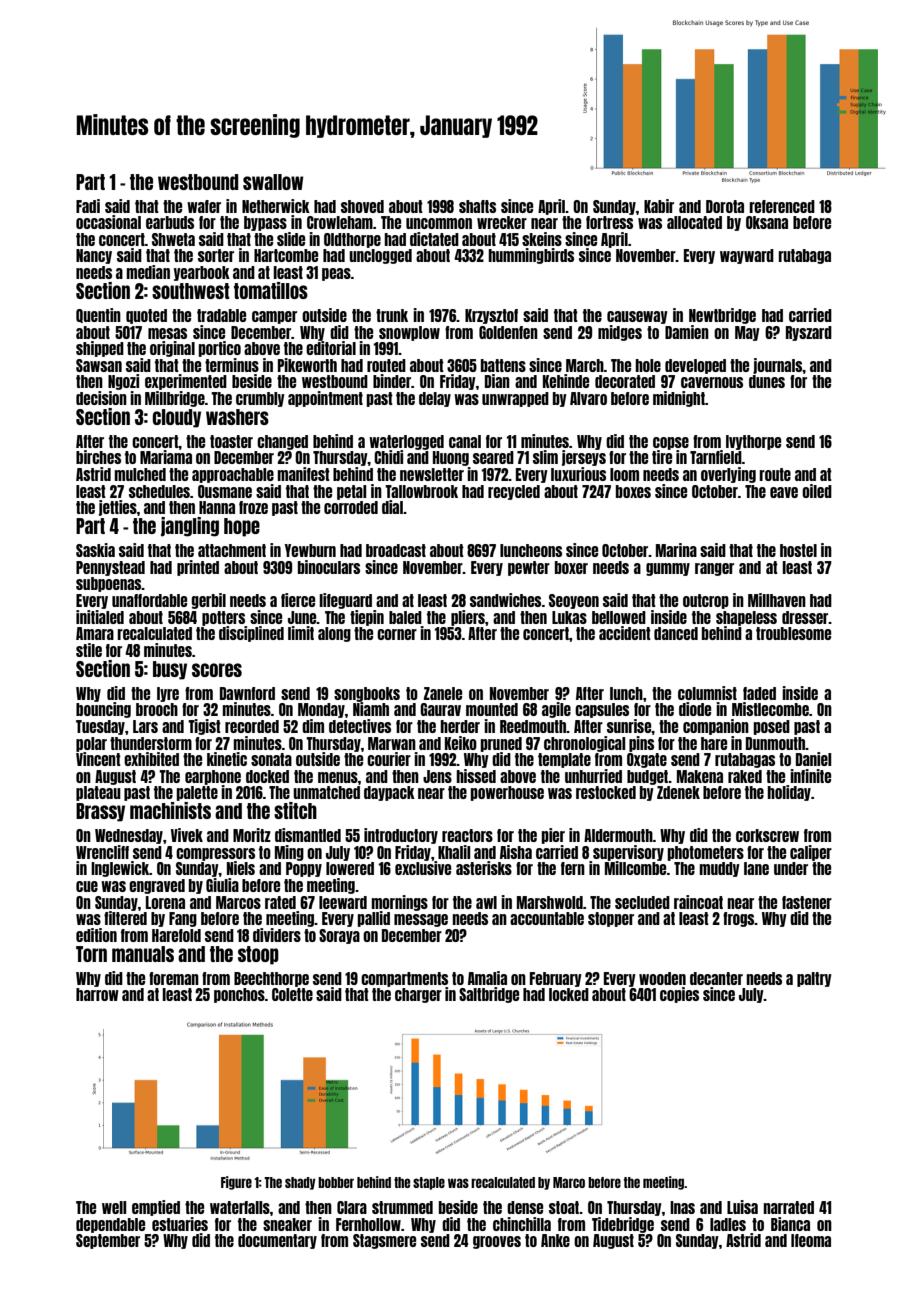 Image resolution: width=908 pixels, height=1316 pixels. Describe the element at coordinates (477, 206) in the image. I see `shafts` at that location.
